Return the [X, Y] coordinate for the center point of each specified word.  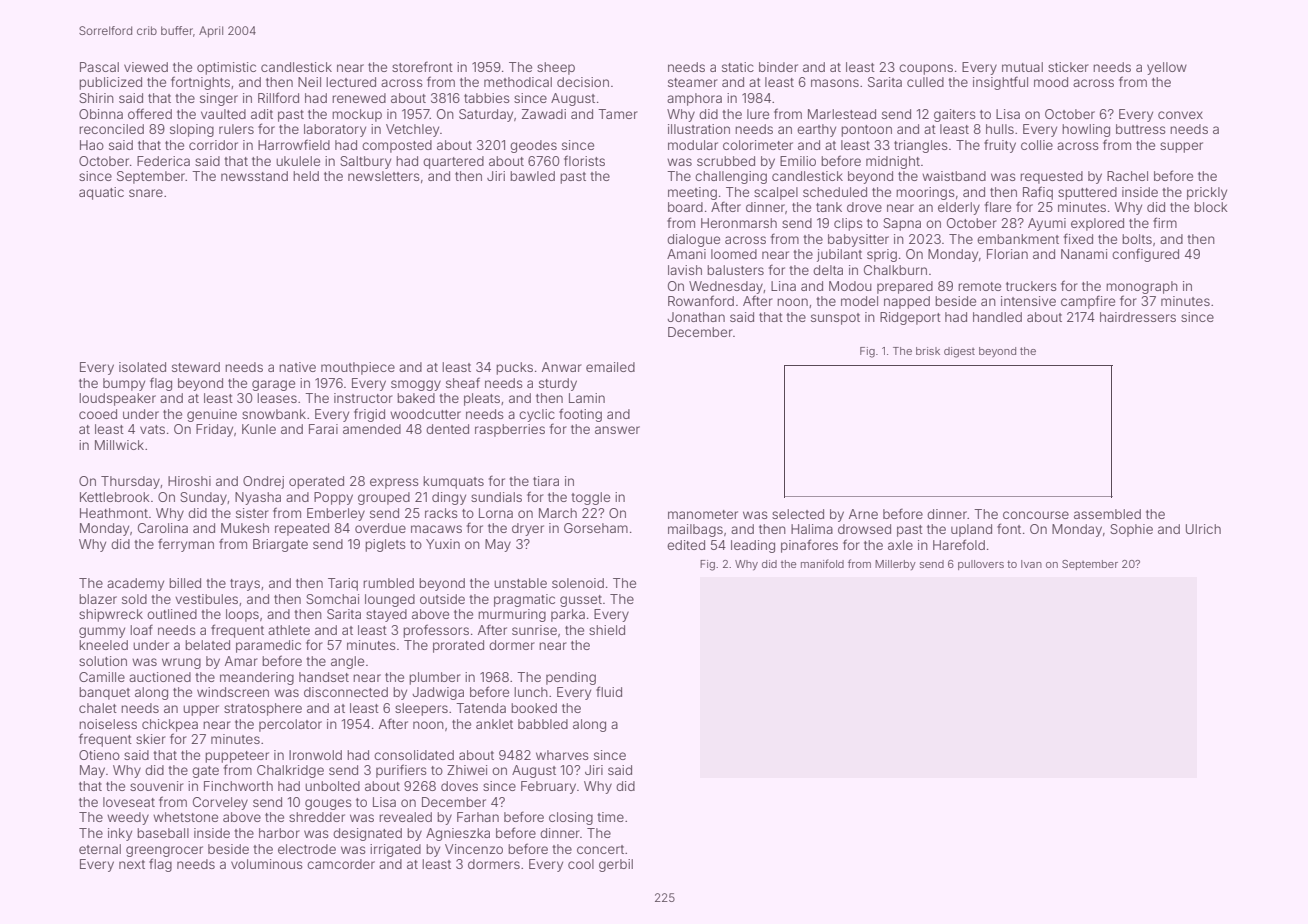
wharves [562, 755]
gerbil [616, 865]
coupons [926, 69]
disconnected [346, 692]
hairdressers [1138, 317]
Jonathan [696, 317]
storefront [422, 66]
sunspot [835, 319]
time [610, 817]
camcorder [341, 864]
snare [146, 193]
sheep [556, 68]
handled [997, 317]
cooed [98, 414]
